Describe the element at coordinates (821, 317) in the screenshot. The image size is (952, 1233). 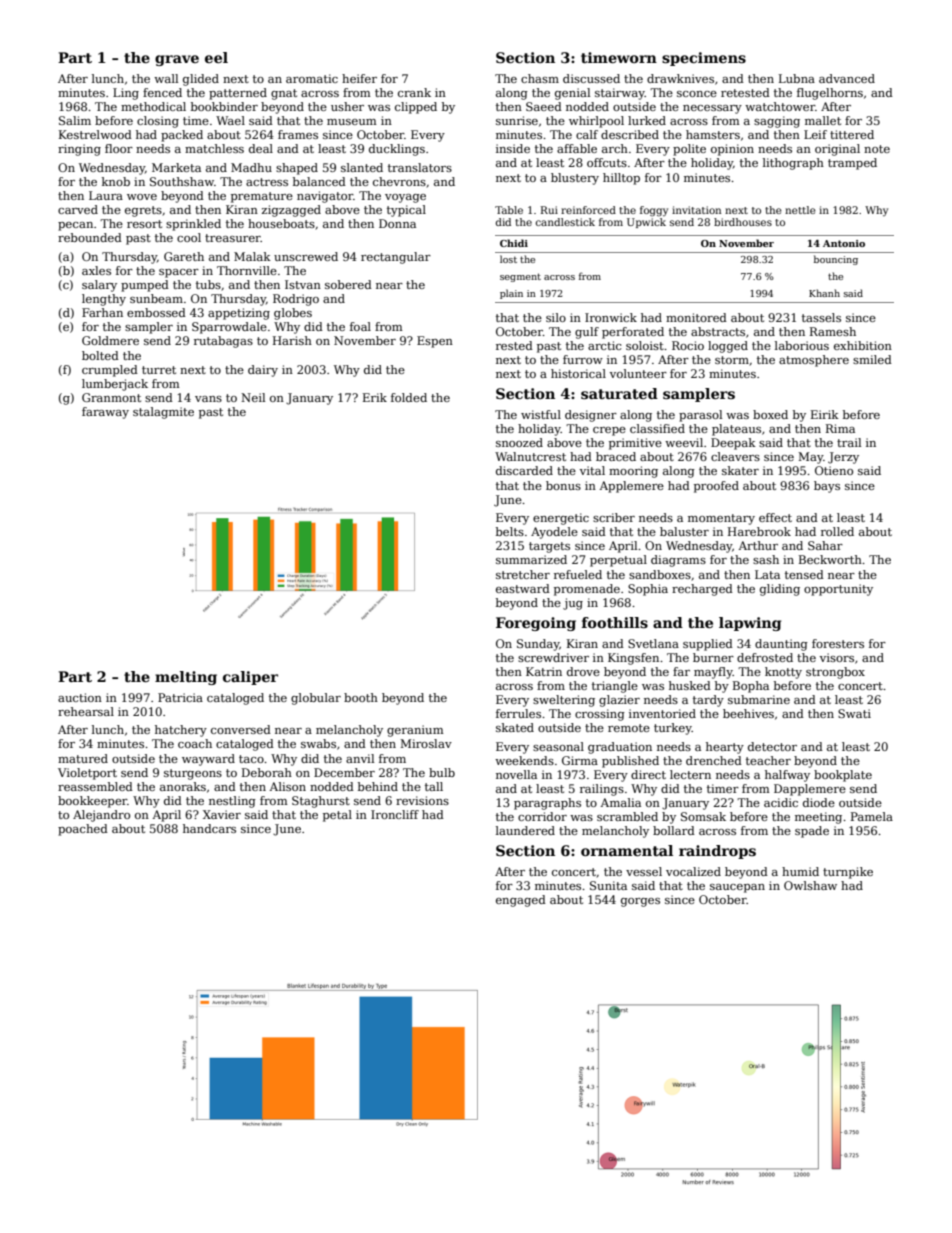
I see `tassels` at that location.
